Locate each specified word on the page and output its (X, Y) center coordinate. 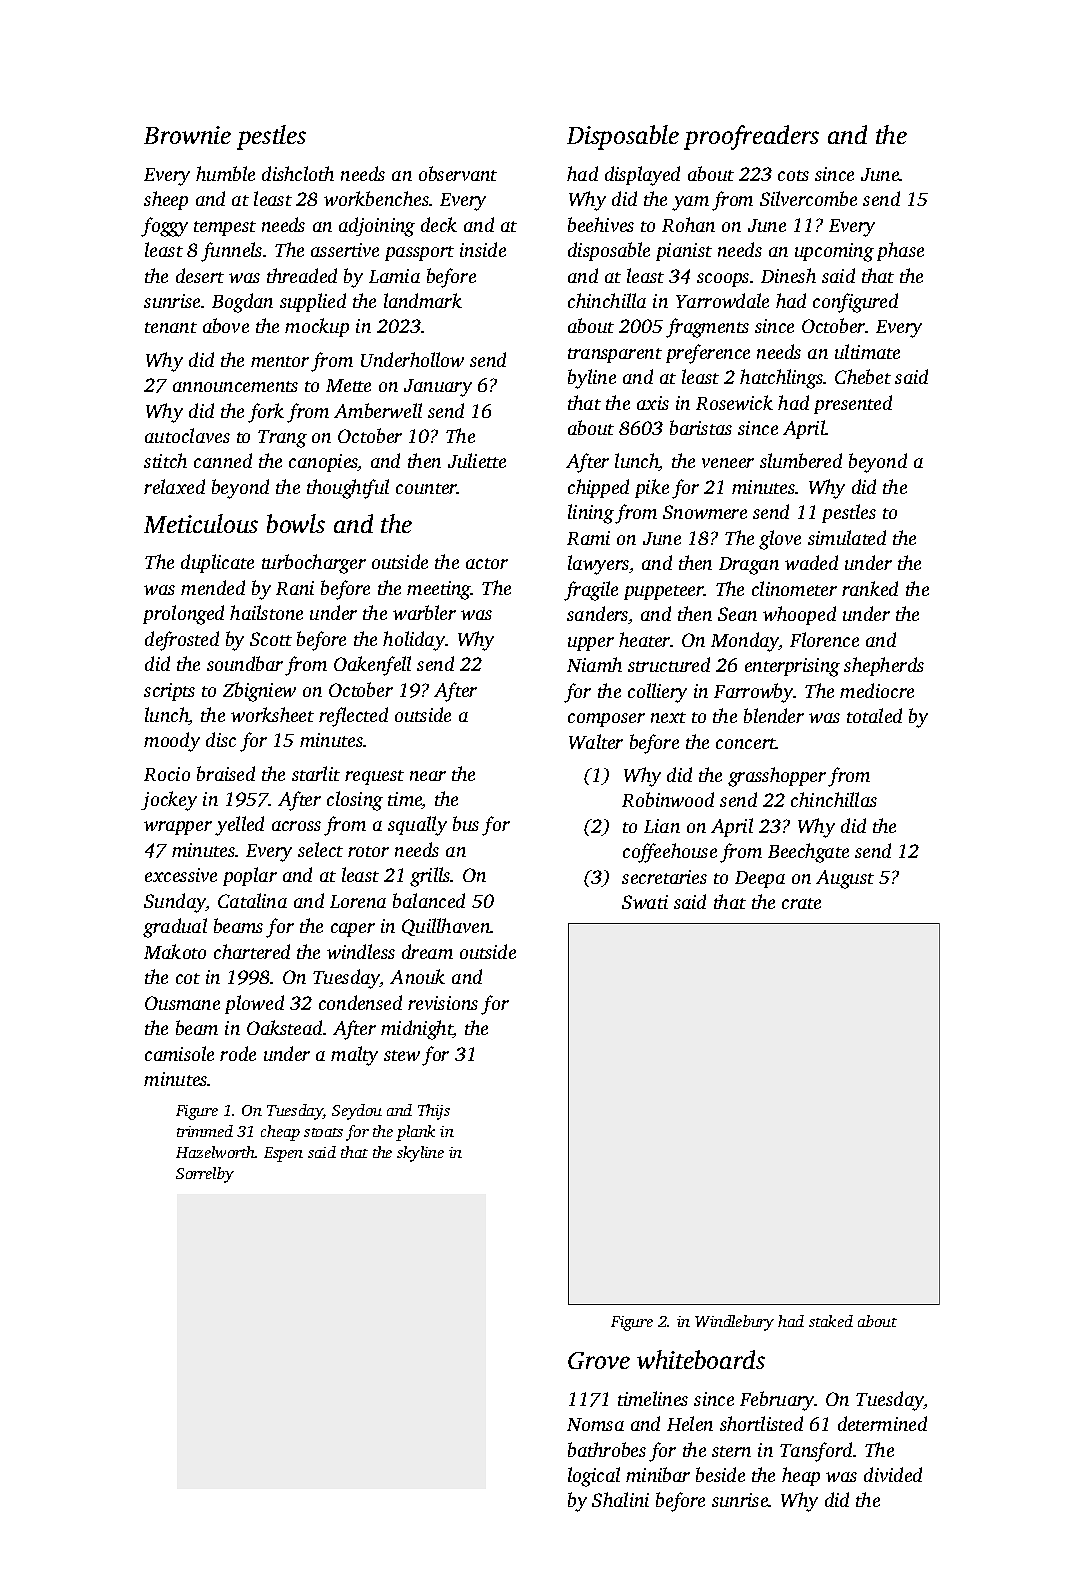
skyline (420, 1154)
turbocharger (314, 564)
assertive (345, 250)
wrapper (178, 828)
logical (594, 1477)
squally (417, 826)
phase (900, 251)
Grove (599, 1360)
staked (831, 1321)
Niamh (594, 664)
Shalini (620, 1499)
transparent (615, 355)
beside (720, 1474)
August (845, 879)
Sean (737, 614)
